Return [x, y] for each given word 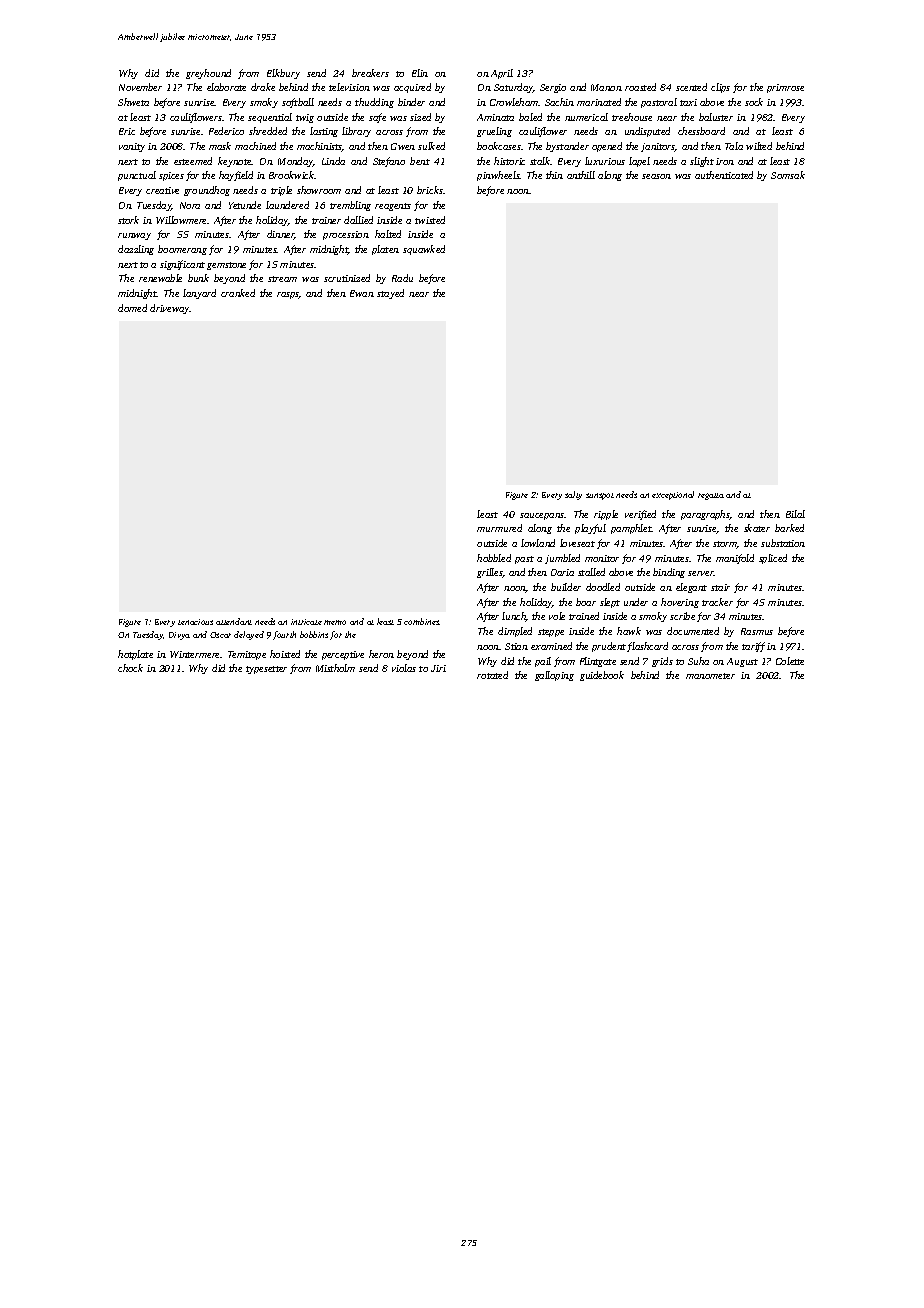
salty [573, 495]
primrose [785, 88]
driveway [170, 309]
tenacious [195, 622]
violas [404, 668]
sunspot [600, 496]
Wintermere [194, 654]
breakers [370, 73]
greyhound [208, 74]
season [656, 176]
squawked [424, 250]
